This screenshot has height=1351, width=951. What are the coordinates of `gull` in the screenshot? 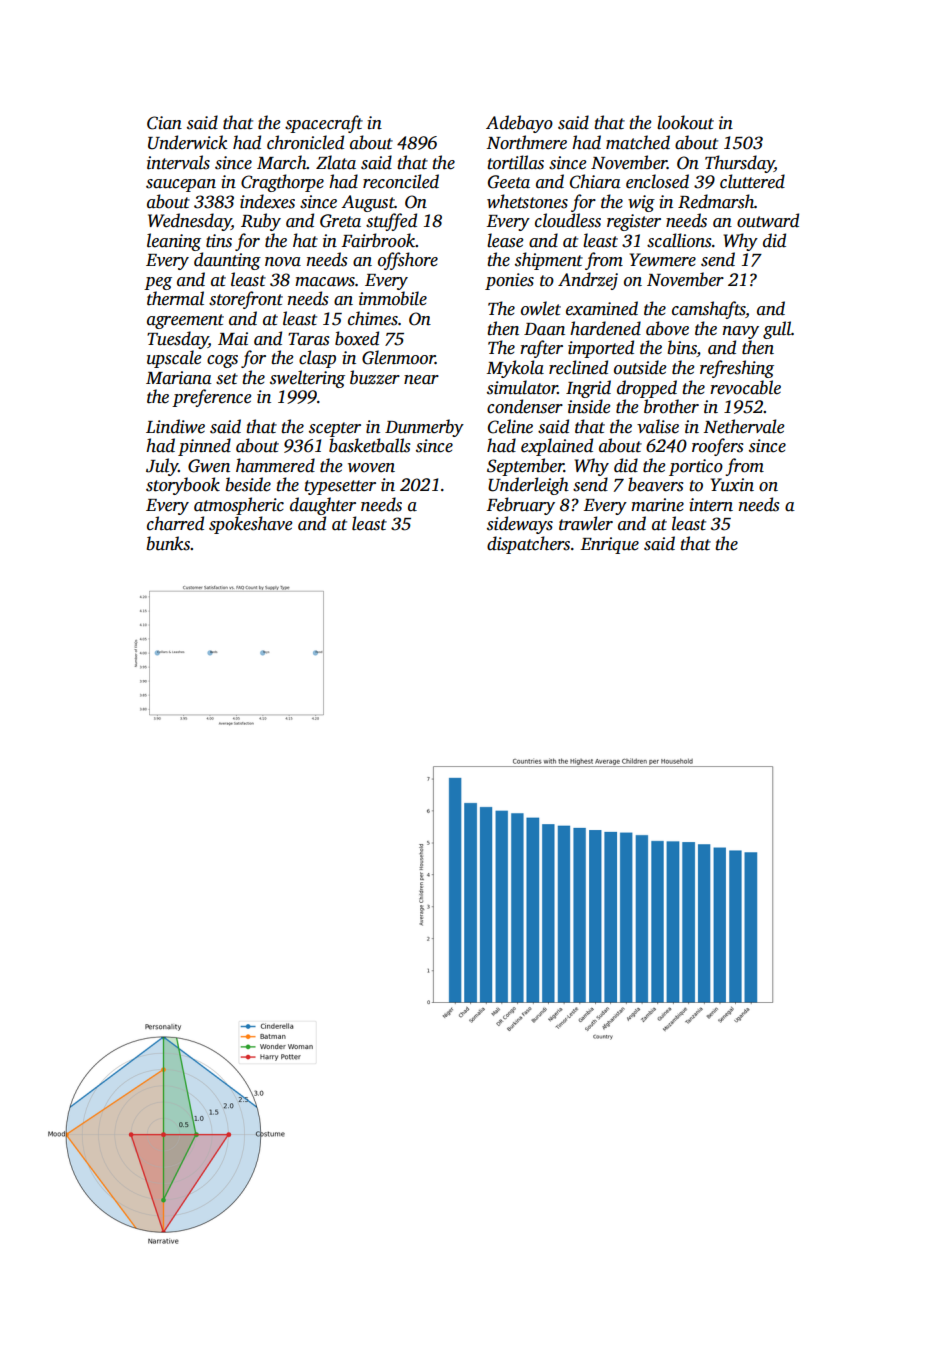 It's located at (777, 330).
